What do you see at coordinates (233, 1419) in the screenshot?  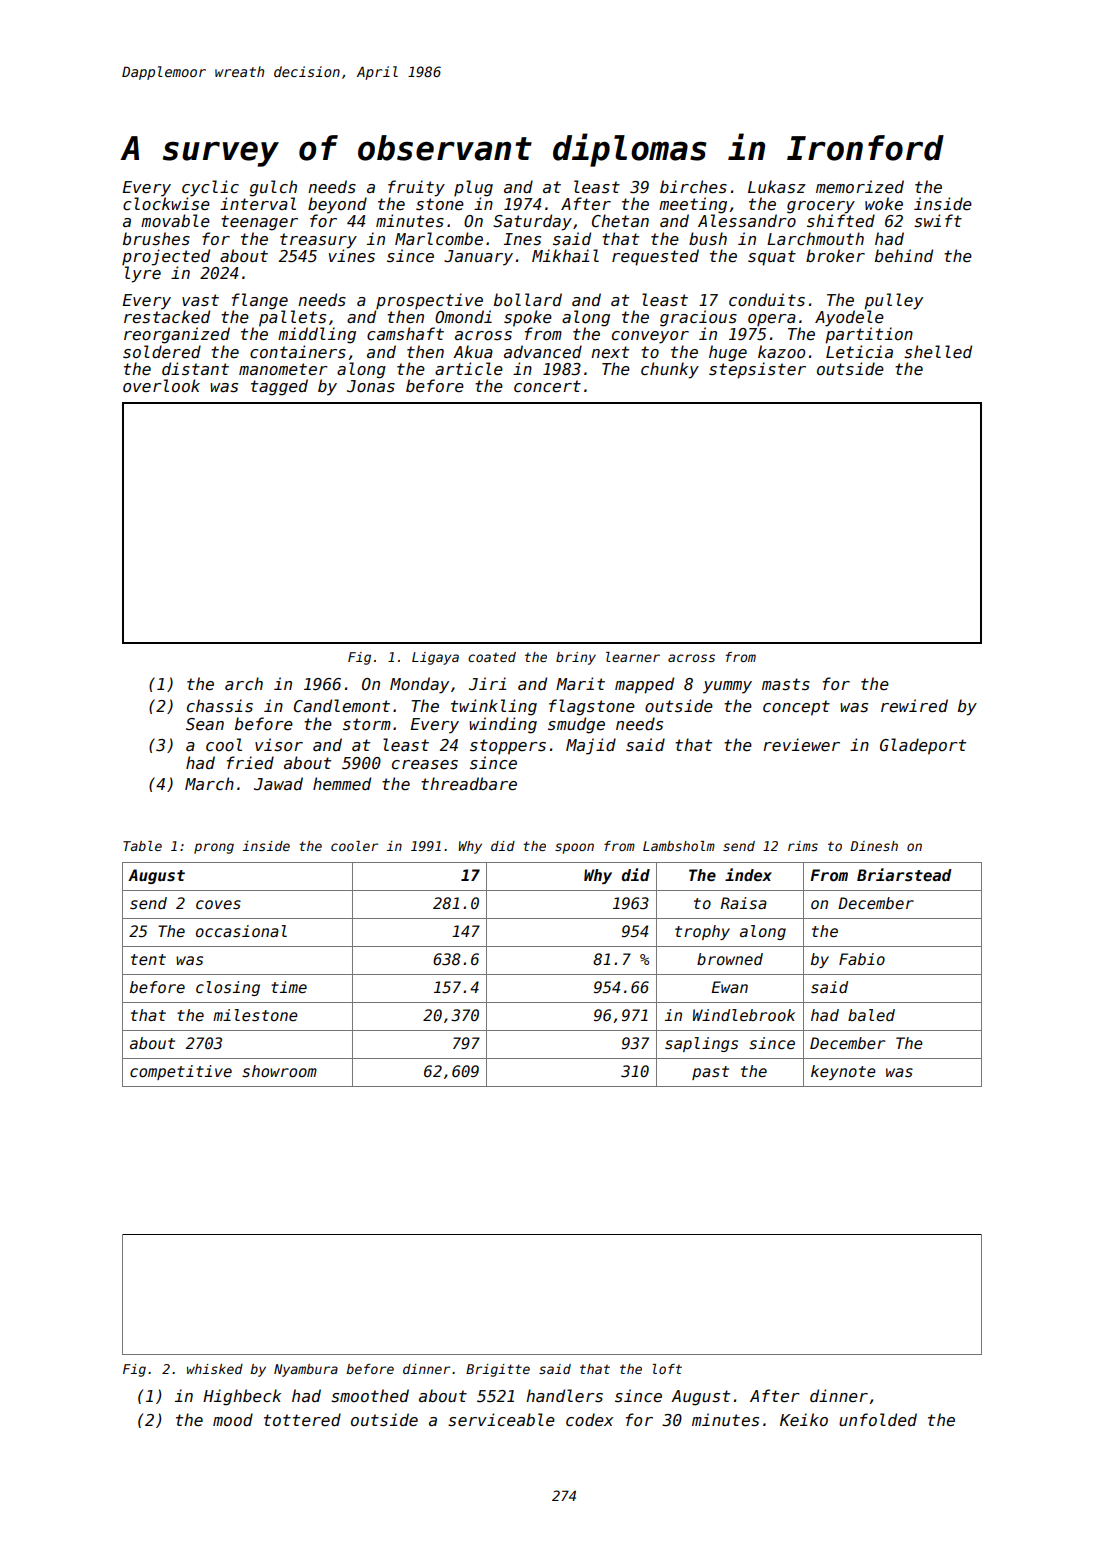 I see `mood` at bounding box center [233, 1419].
